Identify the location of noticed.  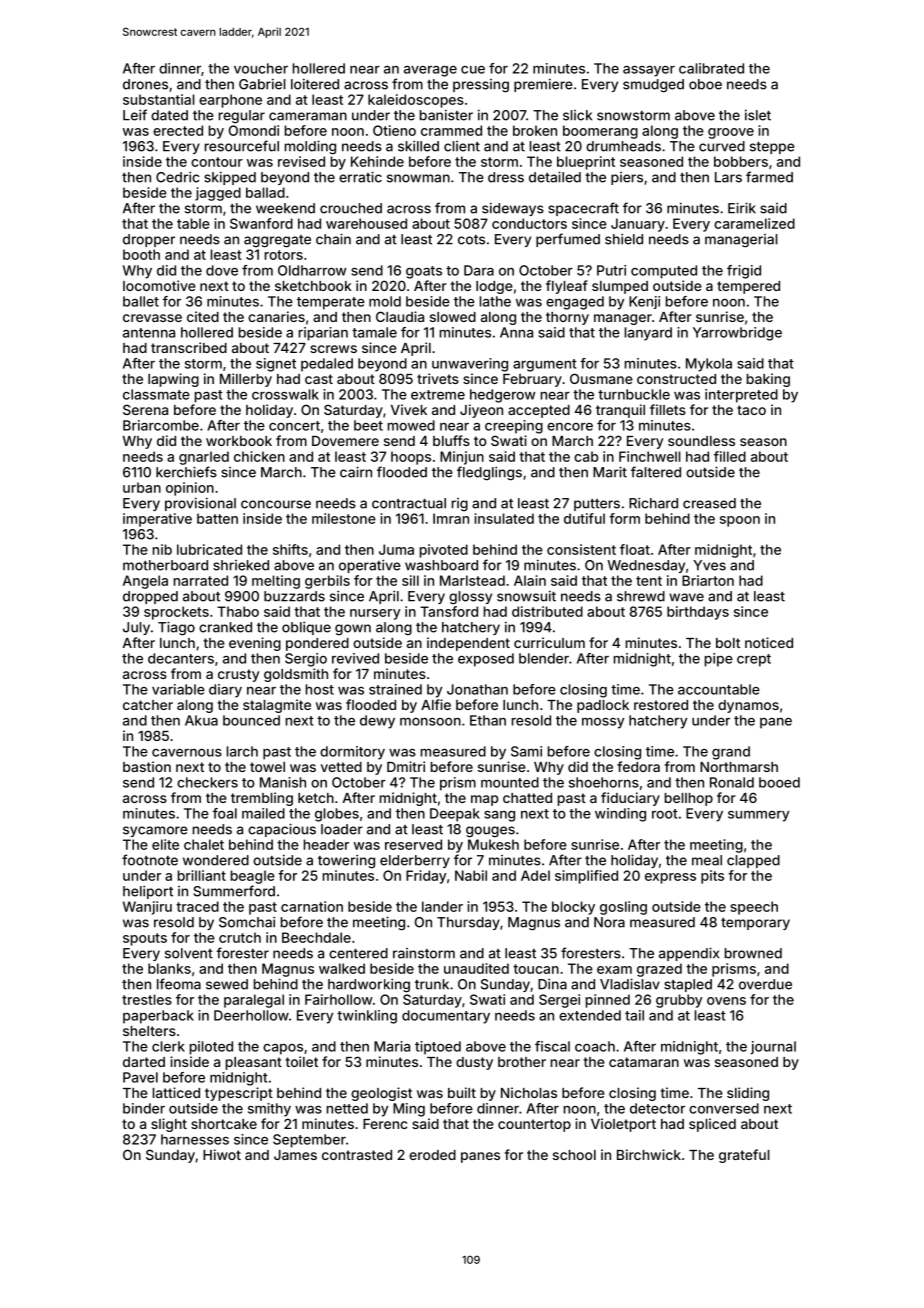
(769, 642).
